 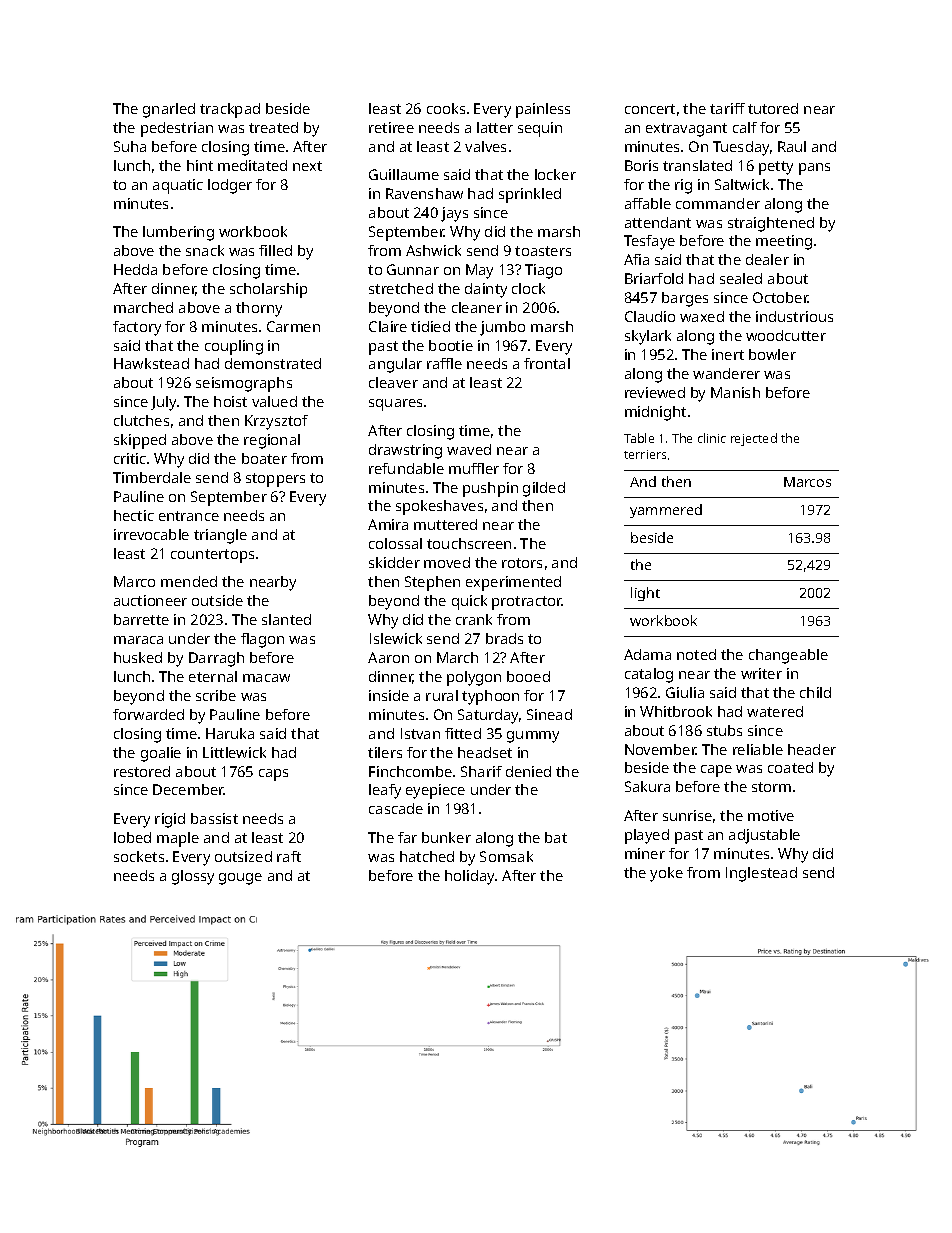 I want to click on holiday, so click(x=470, y=877).
